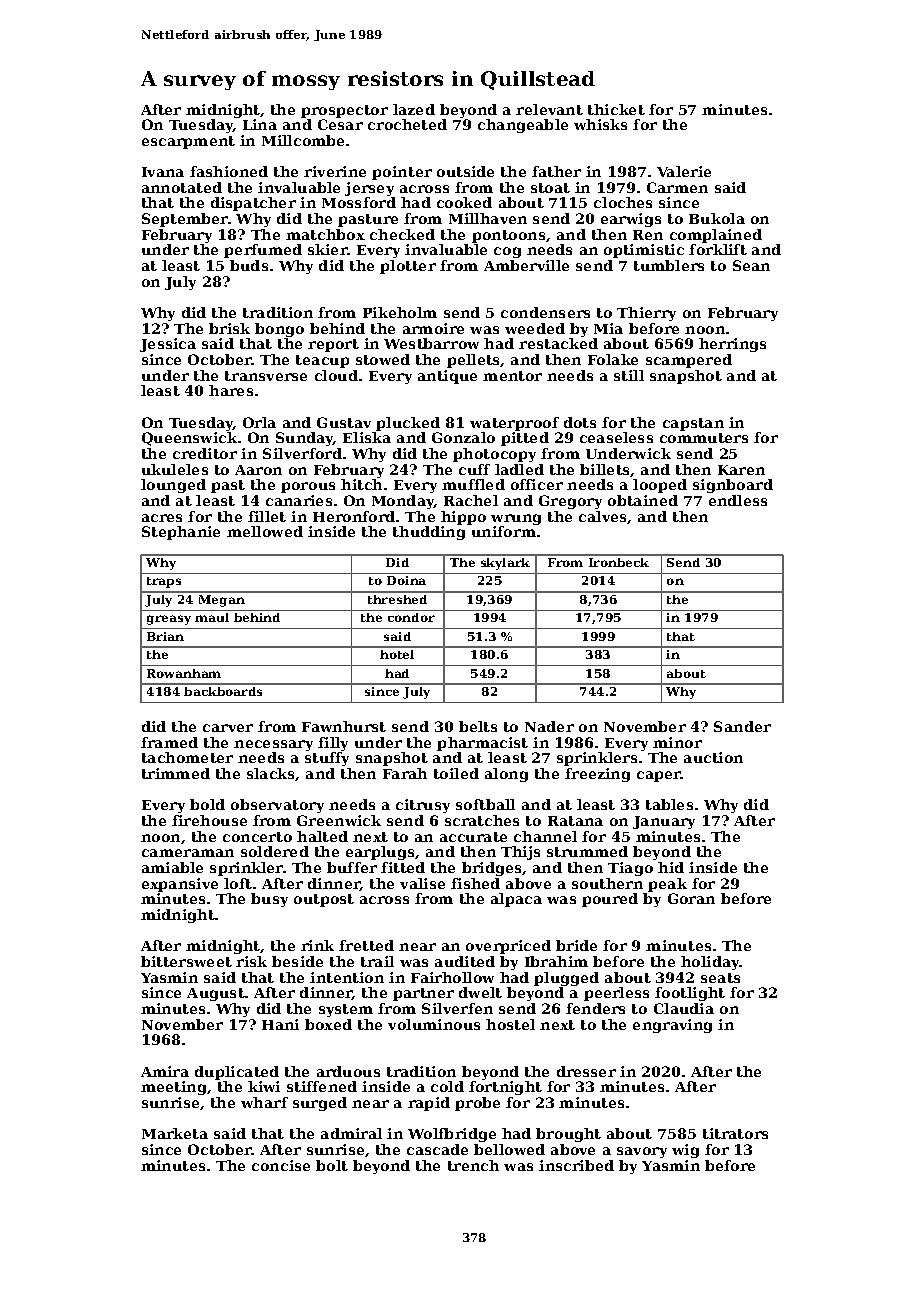 Image resolution: width=924 pixels, height=1314 pixels. Describe the element at coordinates (173, 1088) in the screenshot. I see `meeting` at that location.
